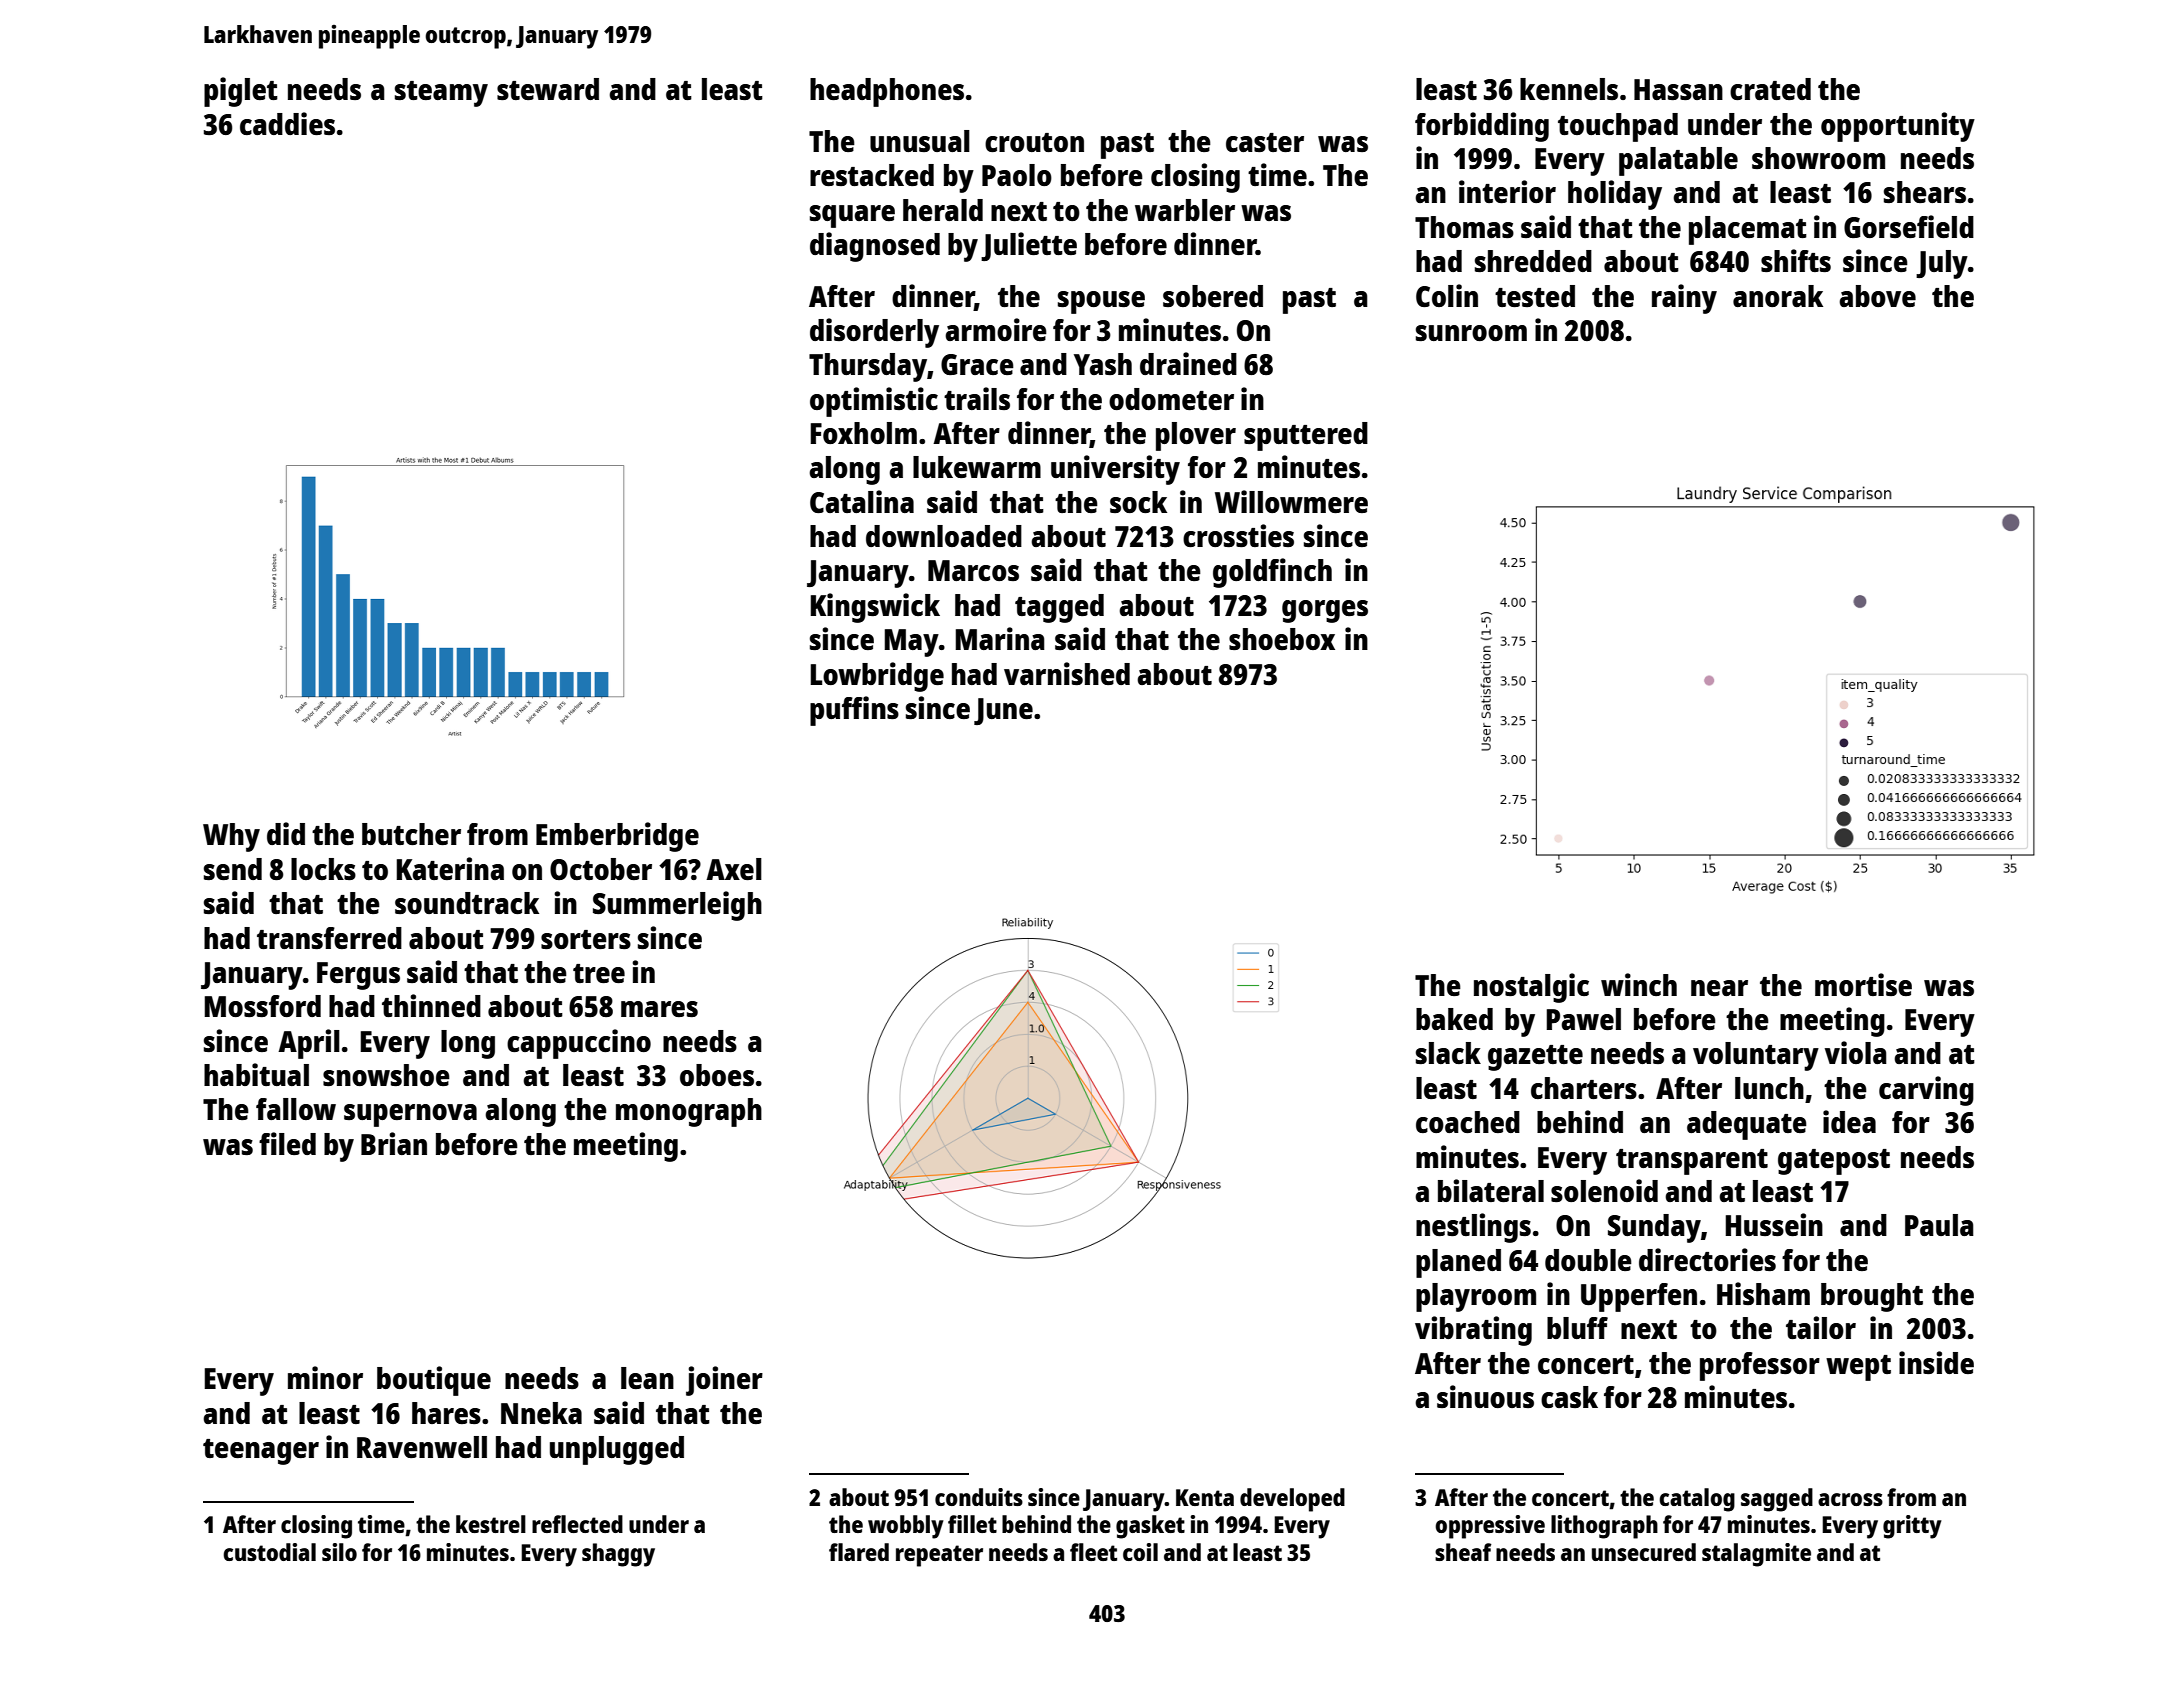 The width and height of the screenshot is (2178, 1683). What do you see at coordinates (689, 1112) in the screenshot?
I see `monograph` at bounding box center [689, 1112].
